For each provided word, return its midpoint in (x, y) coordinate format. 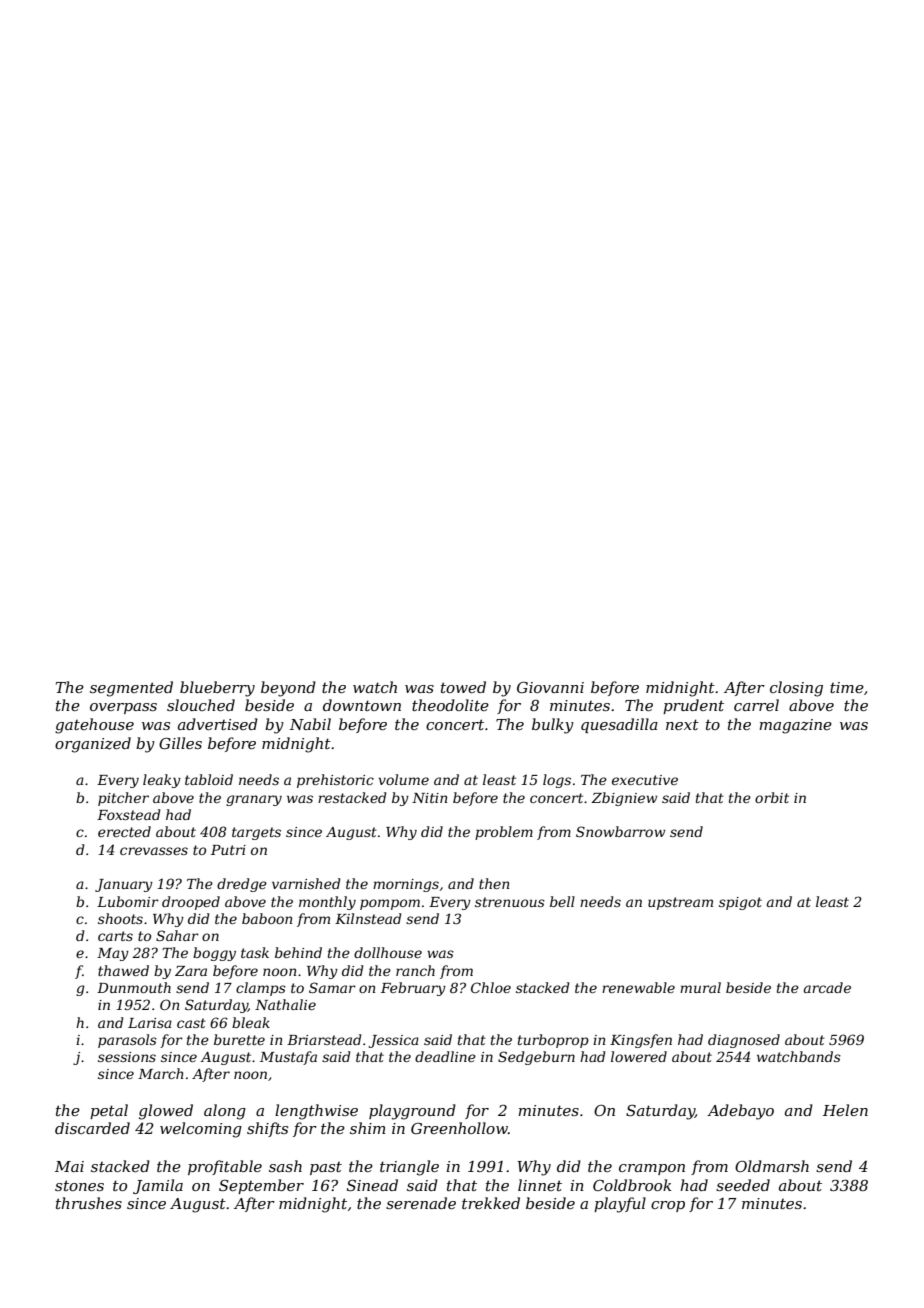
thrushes (89, 1203)
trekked (491, 1203)
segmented (131, 689)
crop (668, 1206)
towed (463, 687)
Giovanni (550, 687)
